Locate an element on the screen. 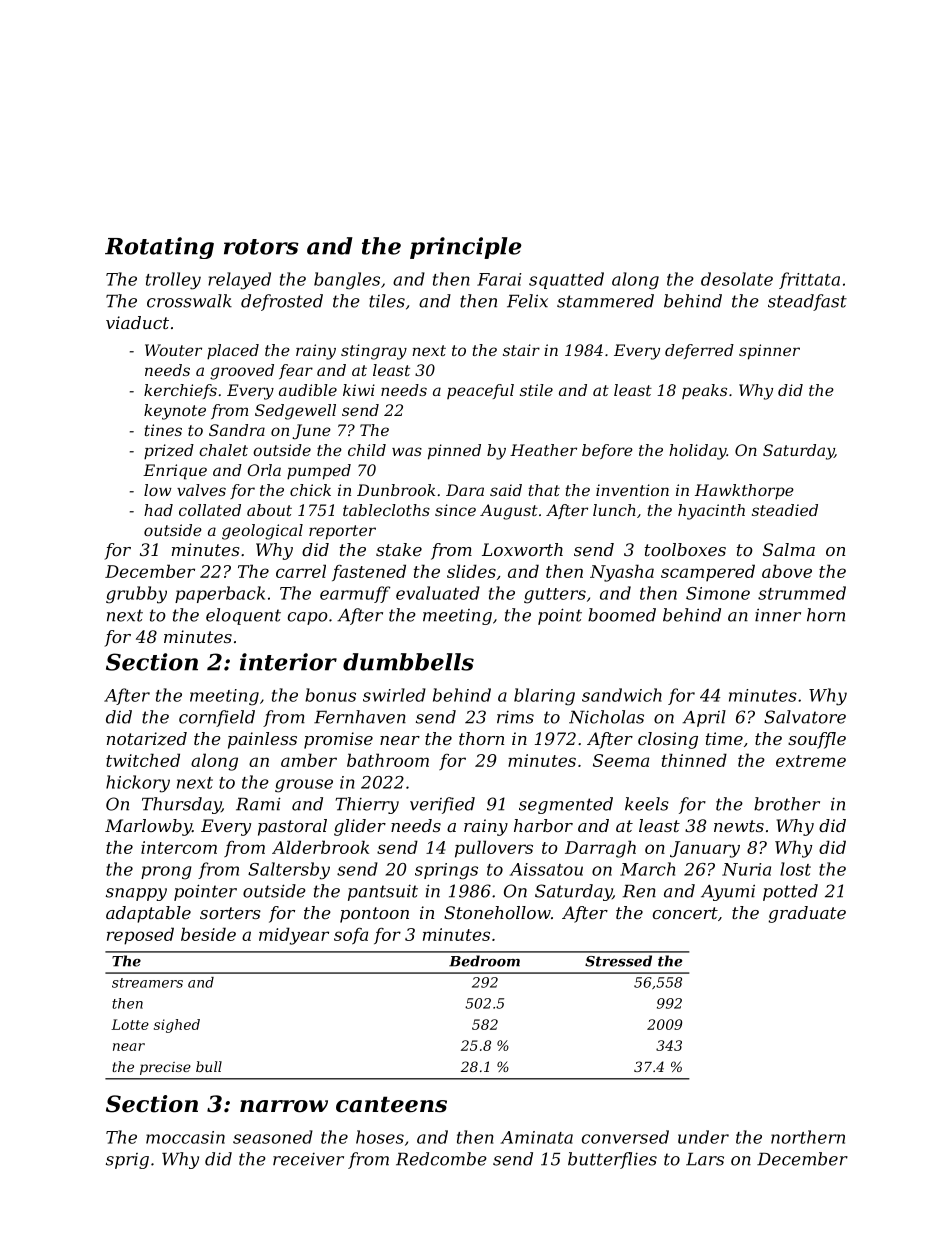 The height and width of the screenshot is (1233, 952). narrow is located at coordinates (284, 1106).
